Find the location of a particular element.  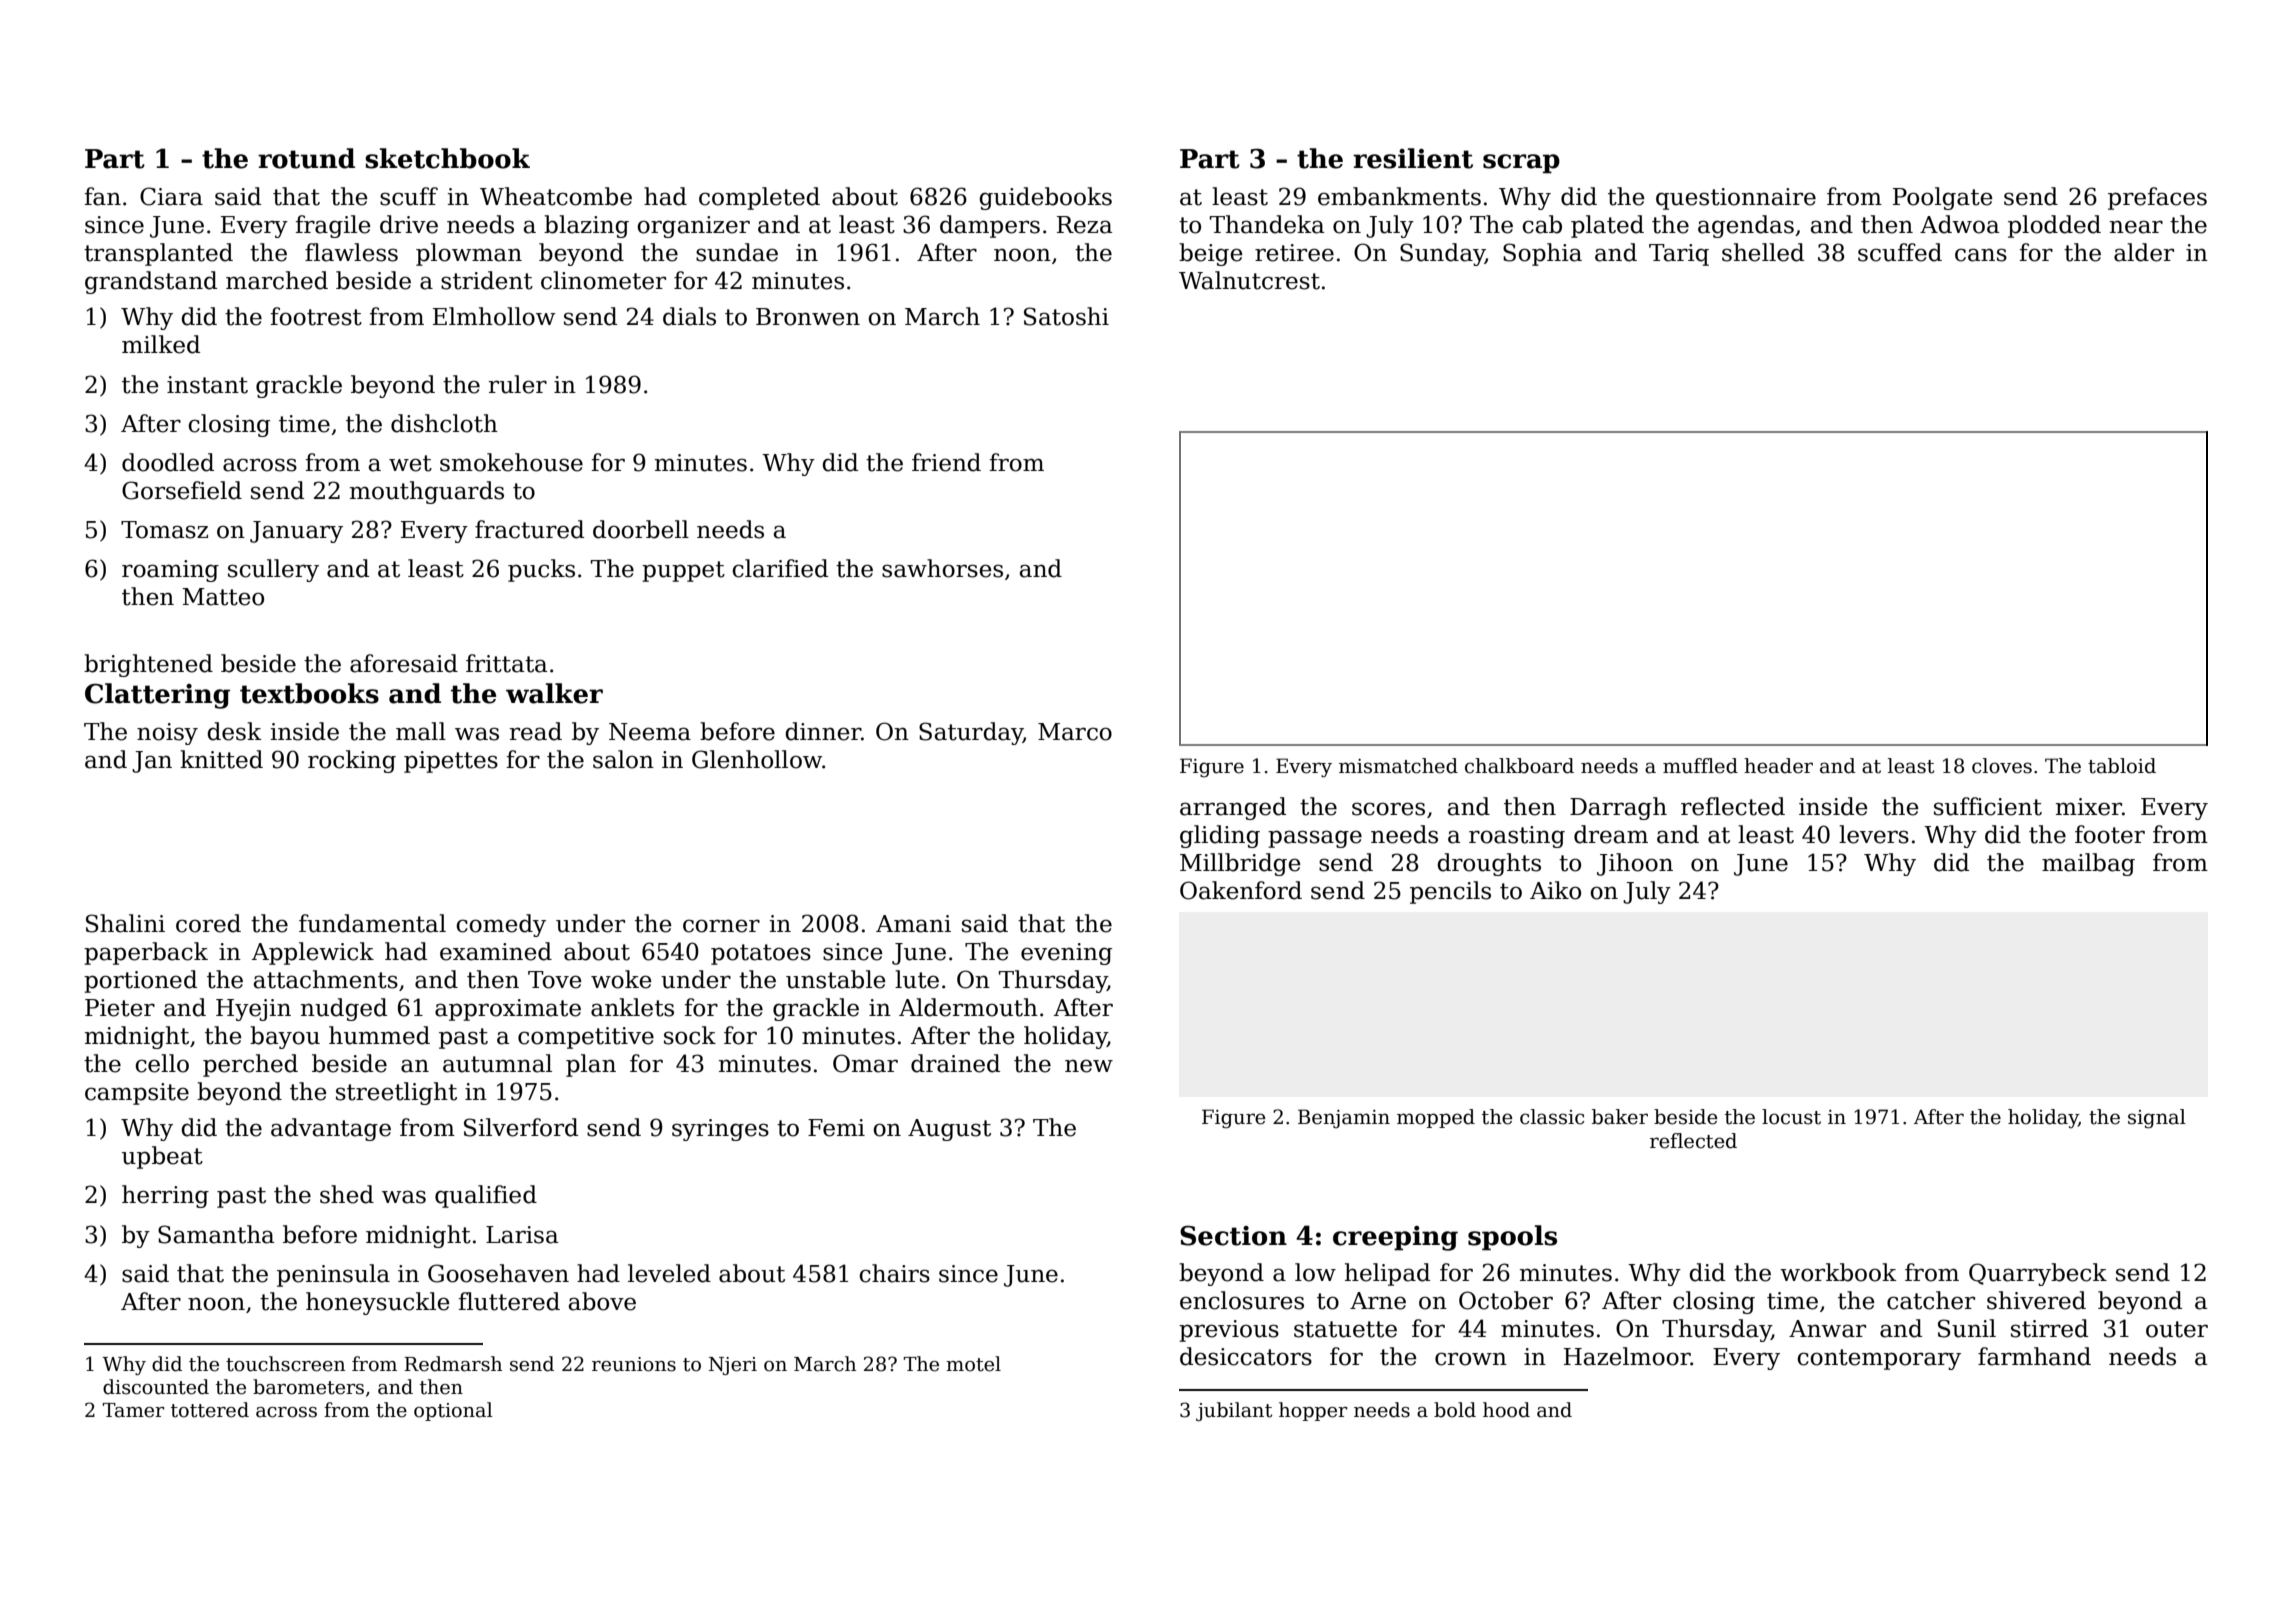

friend is located at coordinates (946, 462).
